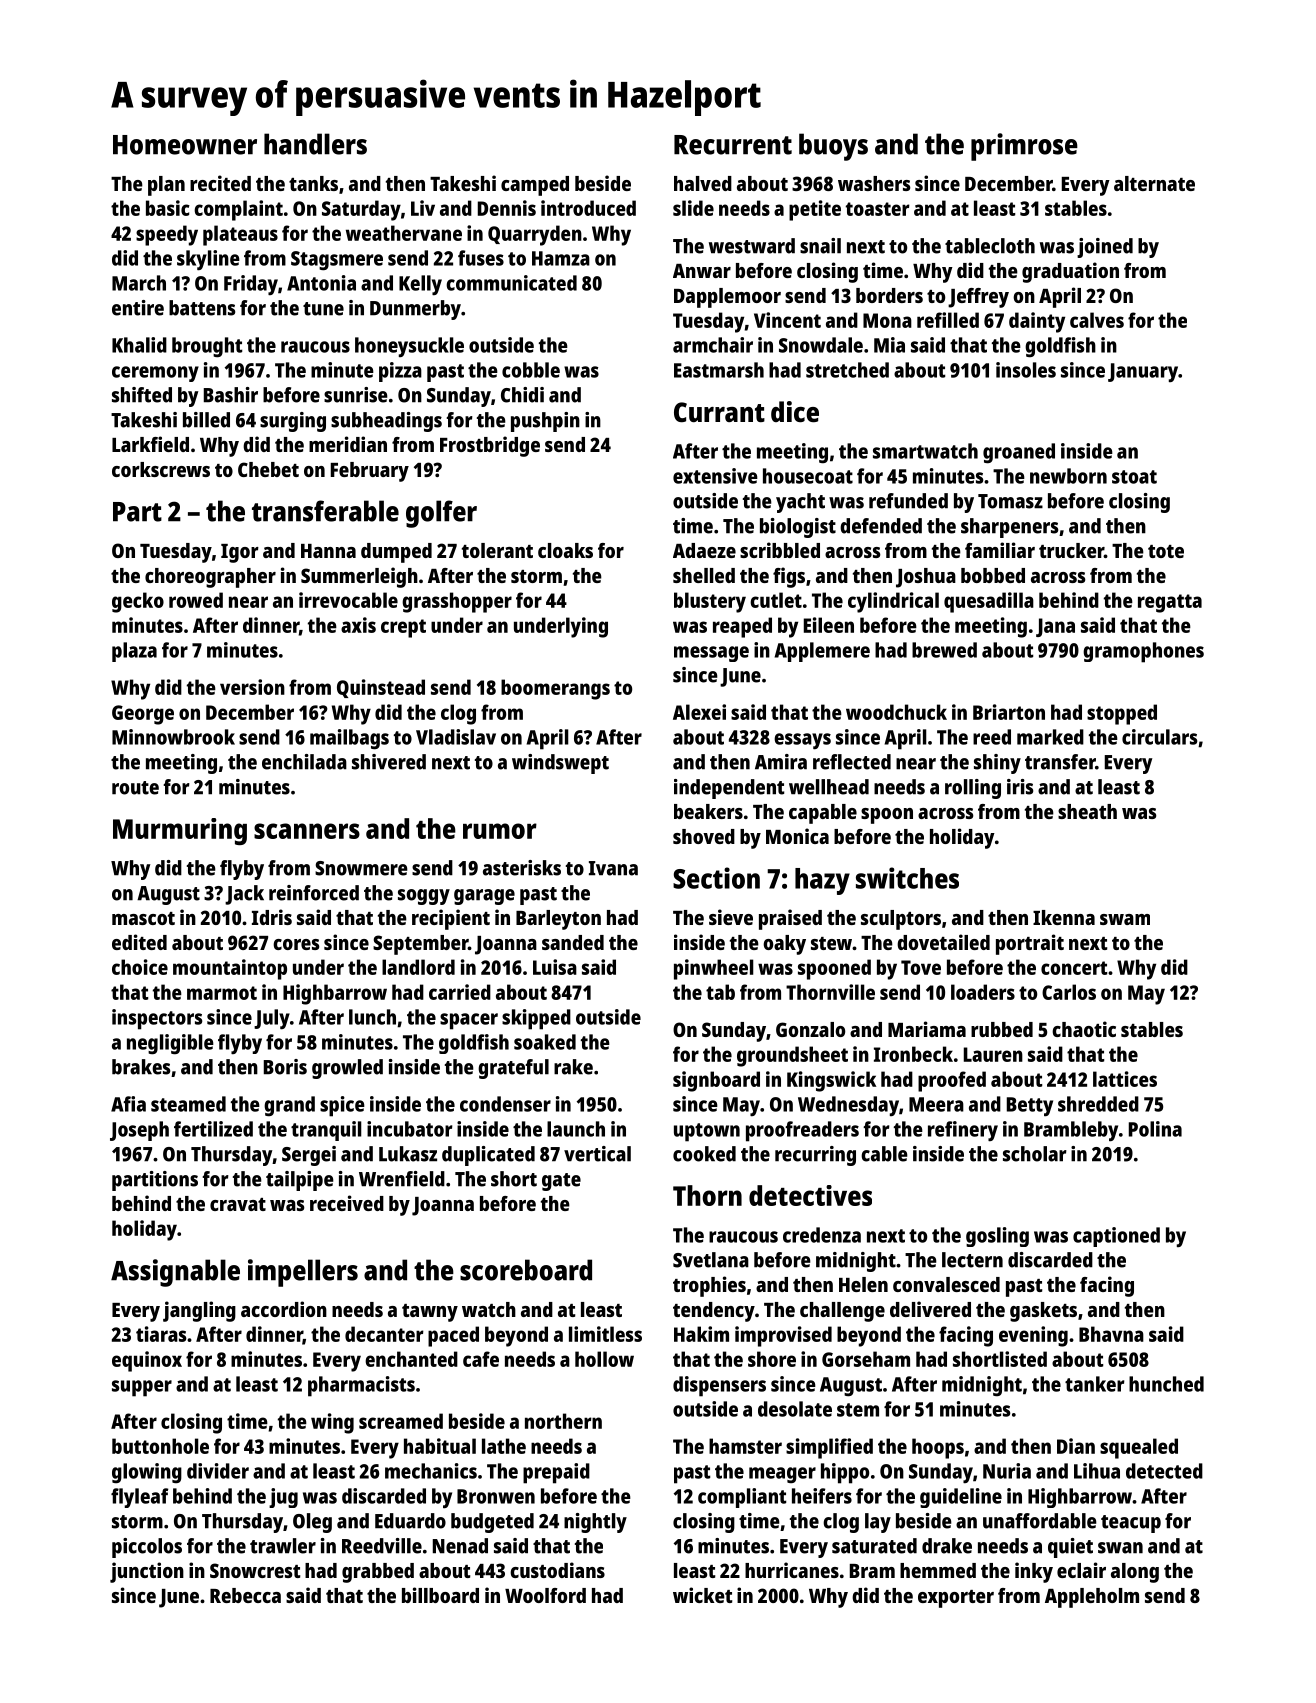  What do you see at coordinates (142, 1388) in the screenshot?
I see `supper` at bounding box center [142, 1388].
